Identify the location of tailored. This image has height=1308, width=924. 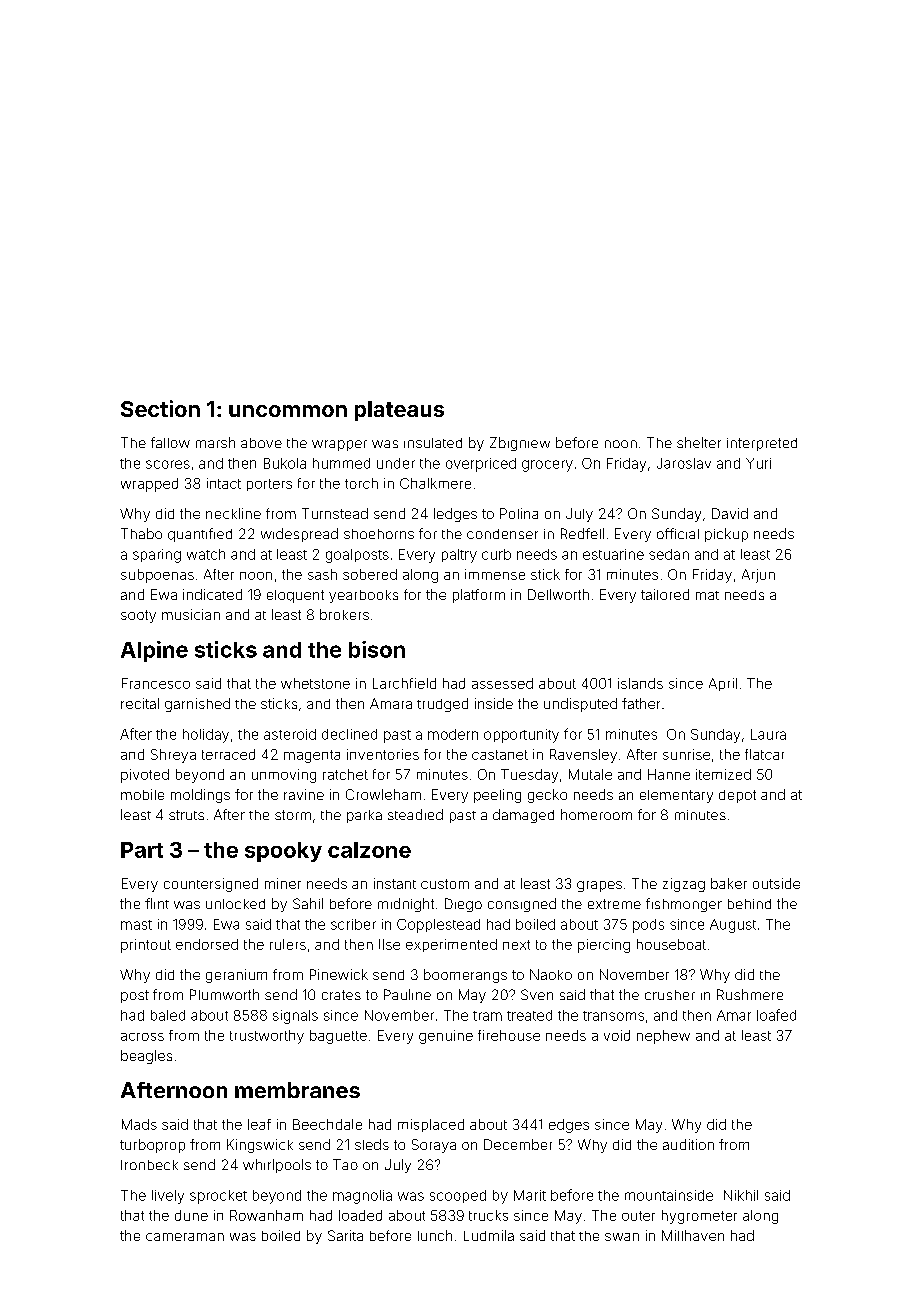
(665, 594).
